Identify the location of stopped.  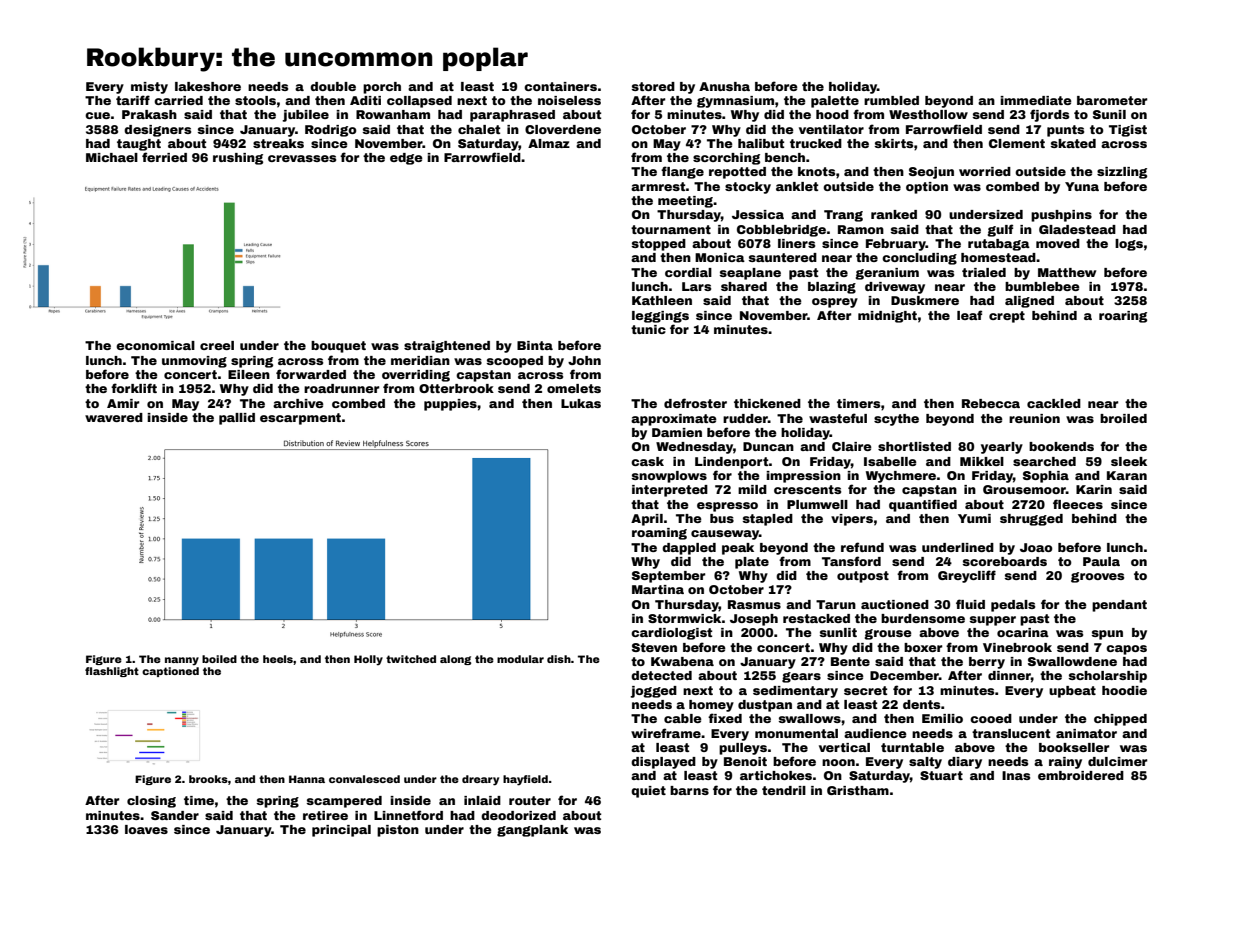
(659, 245).
